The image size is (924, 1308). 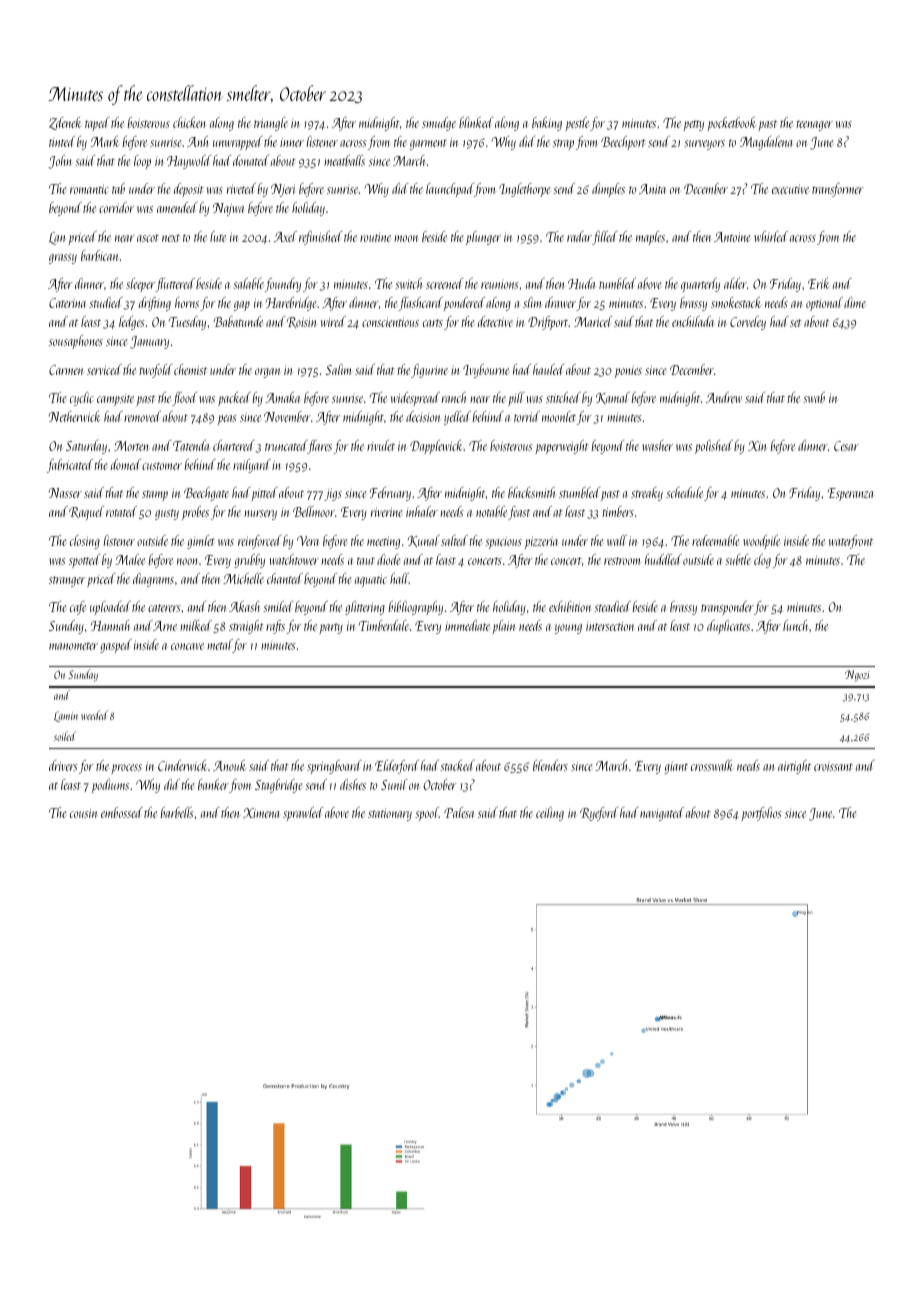 I want to click on Esperanza, so click(x=850, y=494).
